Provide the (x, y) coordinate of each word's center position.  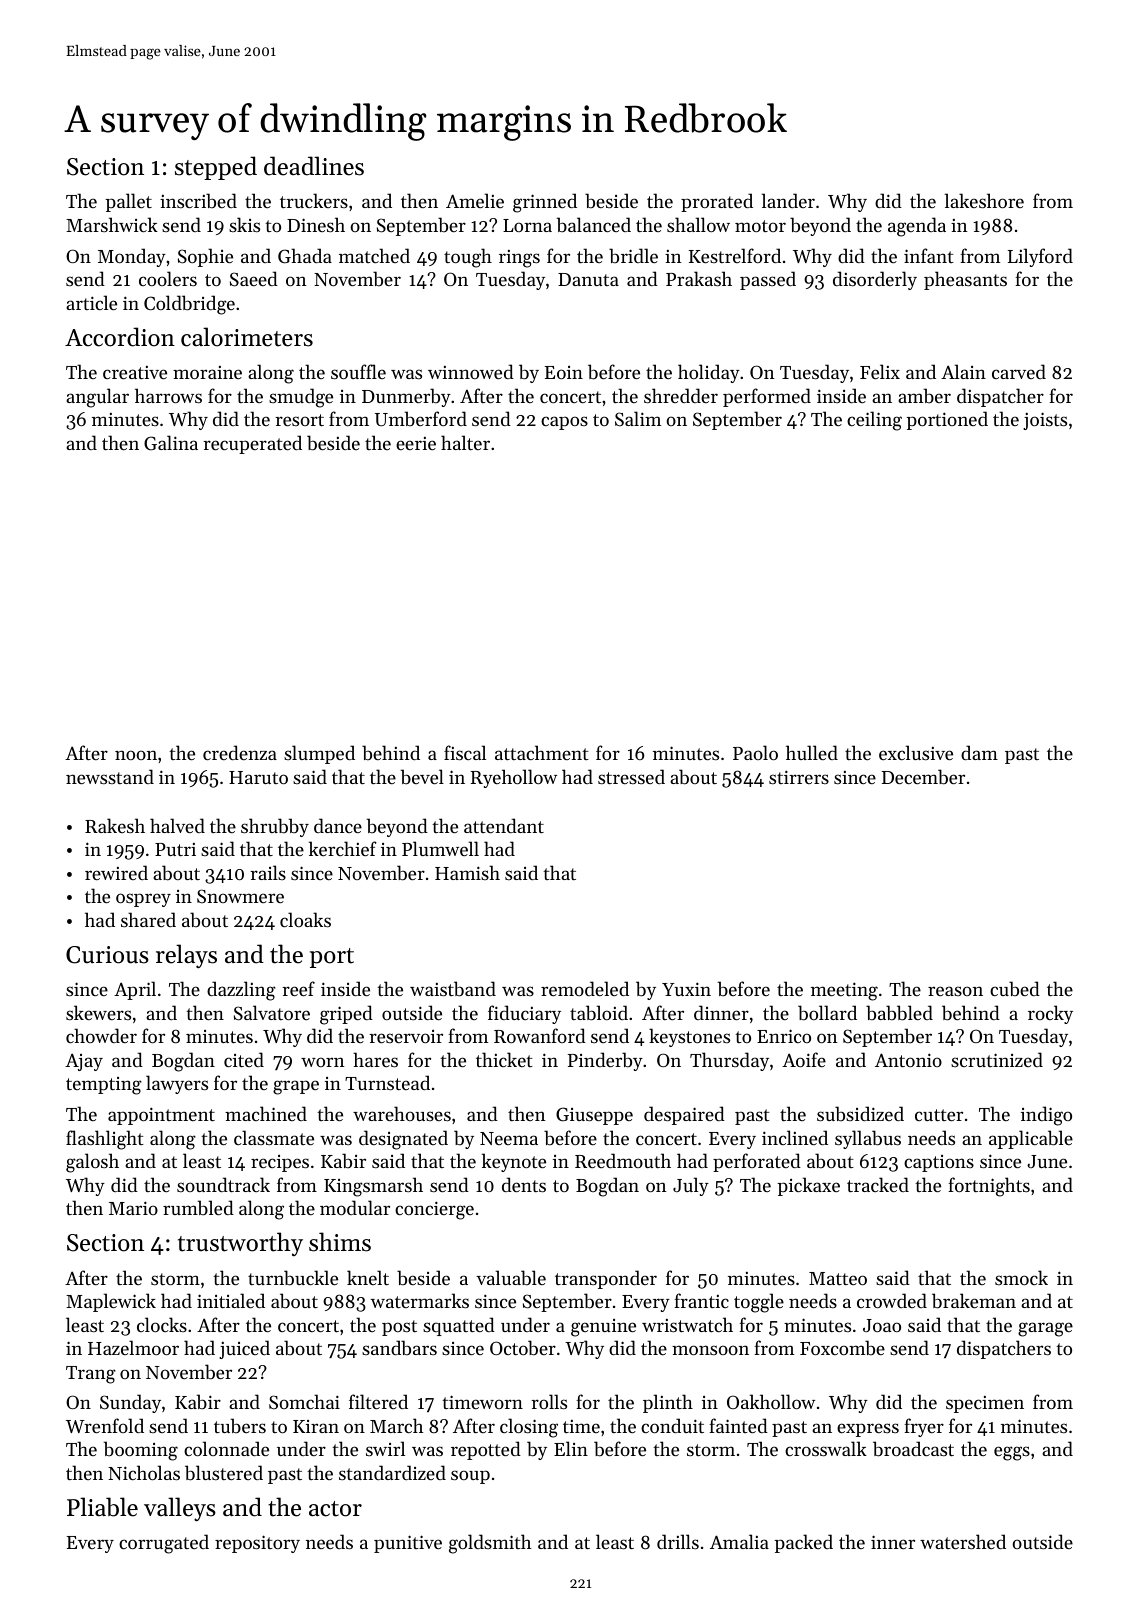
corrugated (164, 1544)
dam (979, 752)
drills (678, 1541)
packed (804, 1543)
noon (136, 755)
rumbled (198, 1207)
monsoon (710, 1350)
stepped (216, 168)
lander (788, 200)
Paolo (755, 752)
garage (1045, 1329)
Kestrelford (735, 255)
